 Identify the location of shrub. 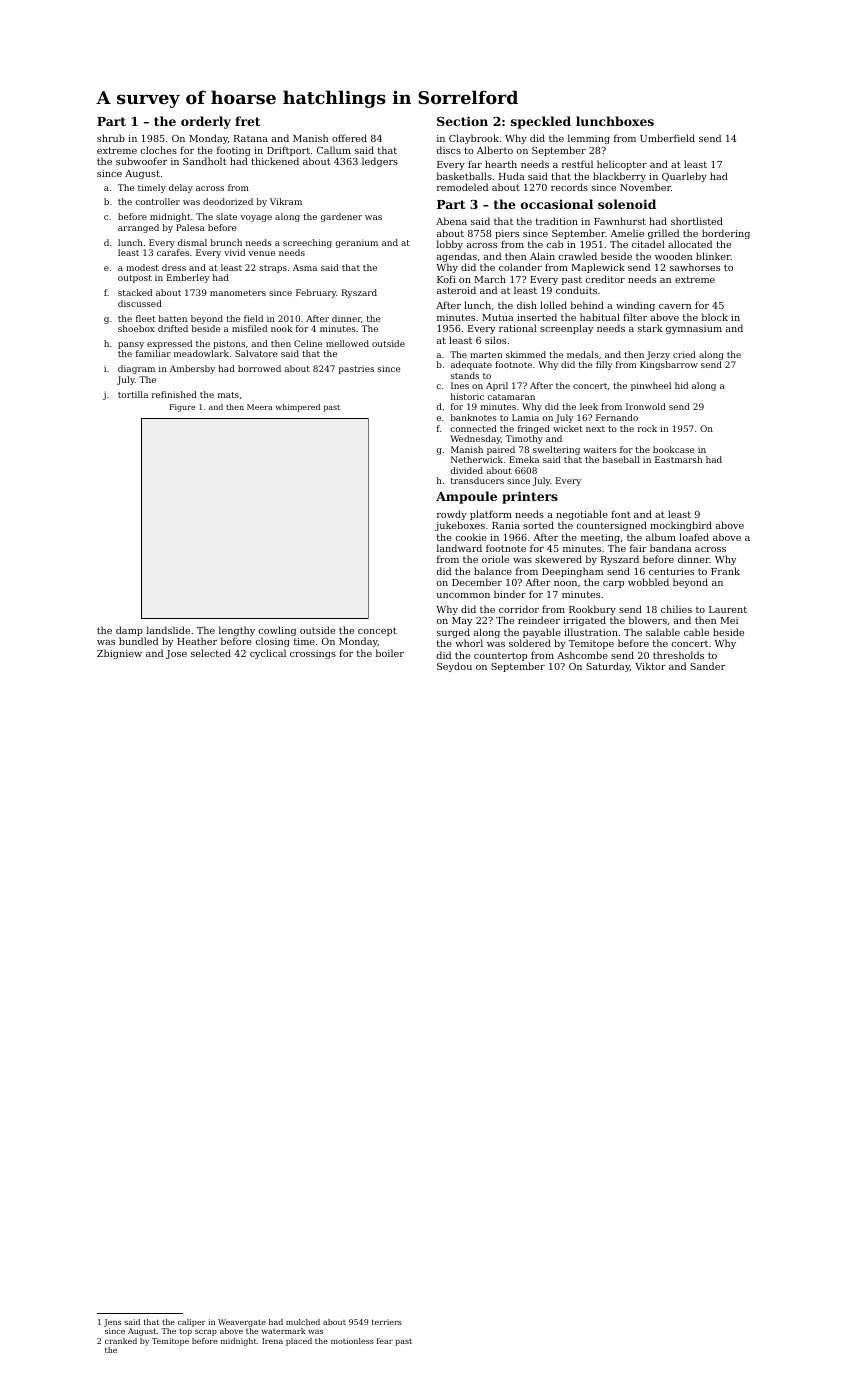
(111, 138).
